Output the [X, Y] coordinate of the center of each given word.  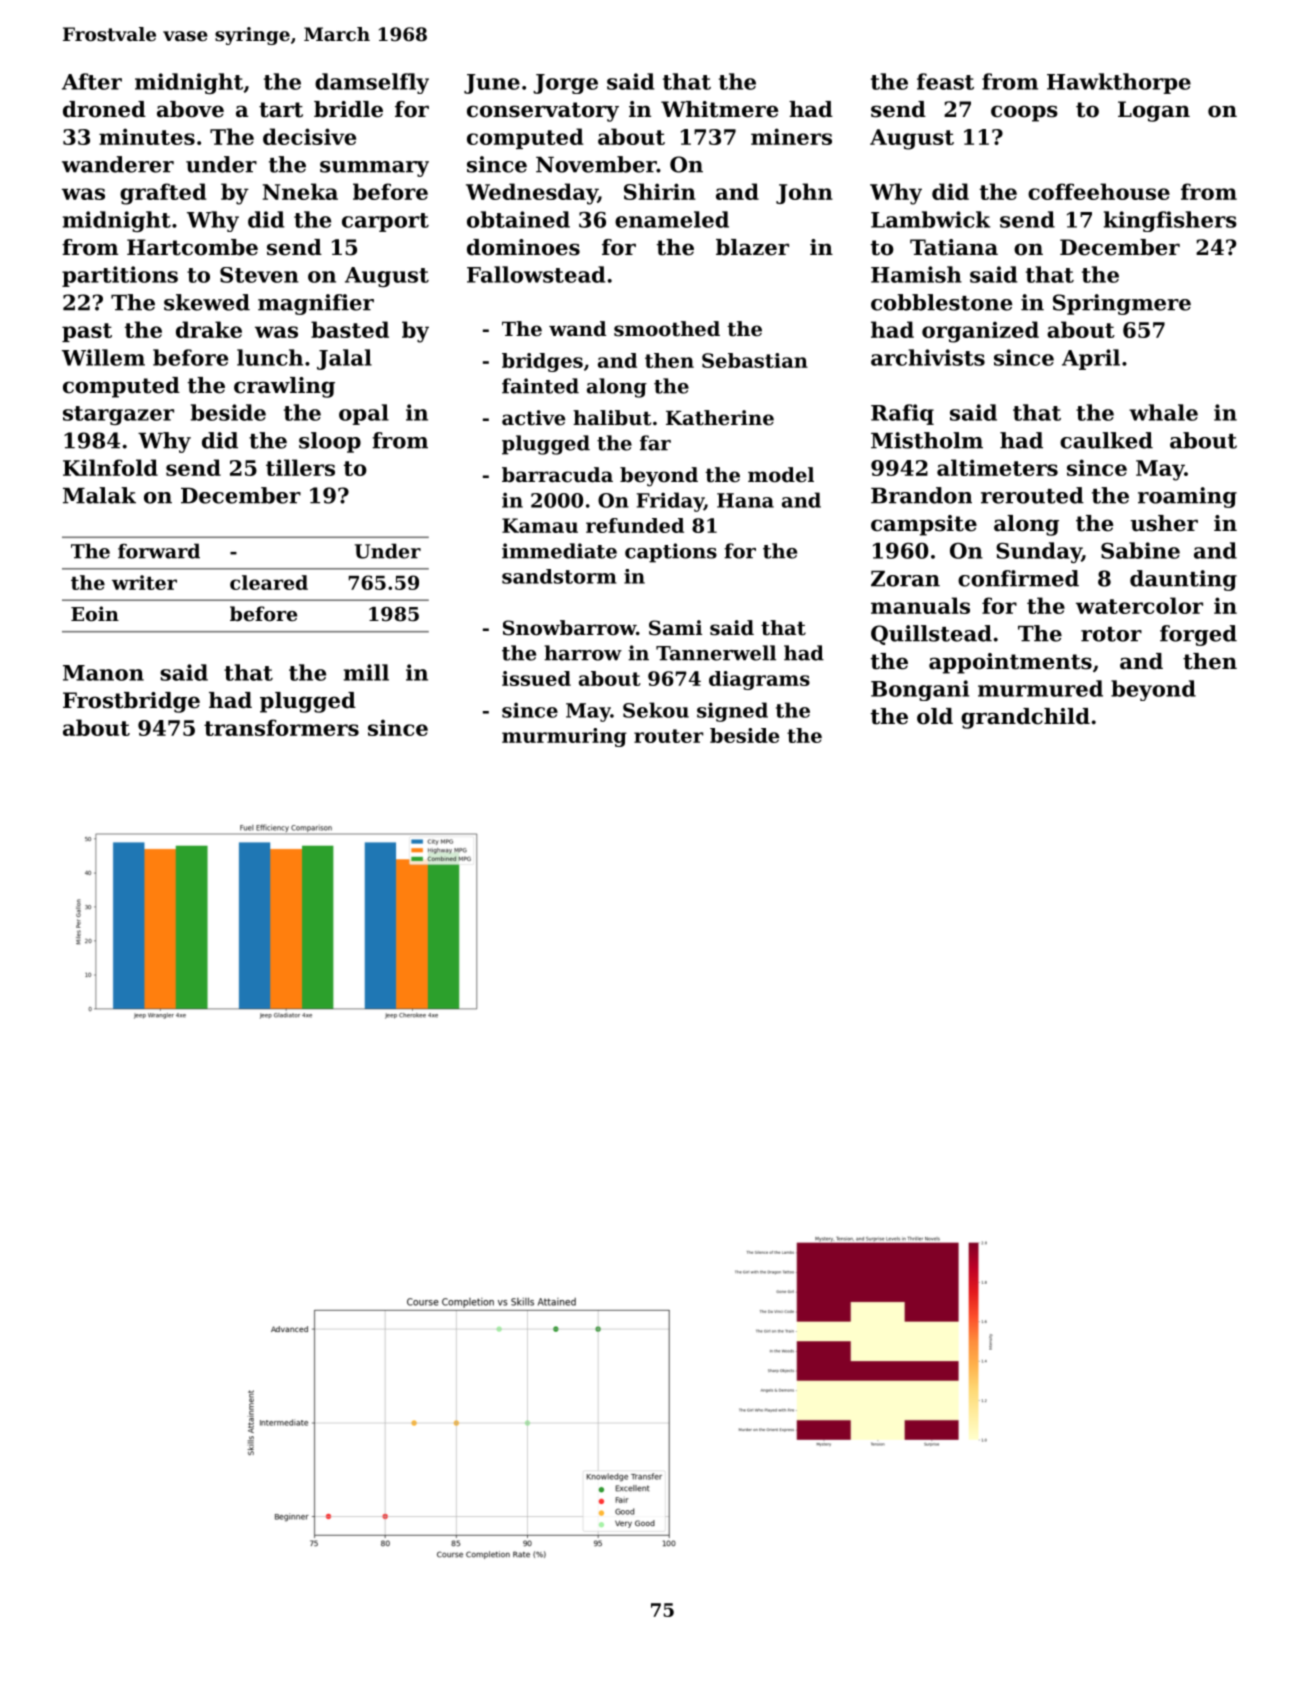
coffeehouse [1099, 191]
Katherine [720, 418]
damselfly [372, 83]
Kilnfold [110, 467]
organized [980, 332]
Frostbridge [131, 702]
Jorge [565, 84]
